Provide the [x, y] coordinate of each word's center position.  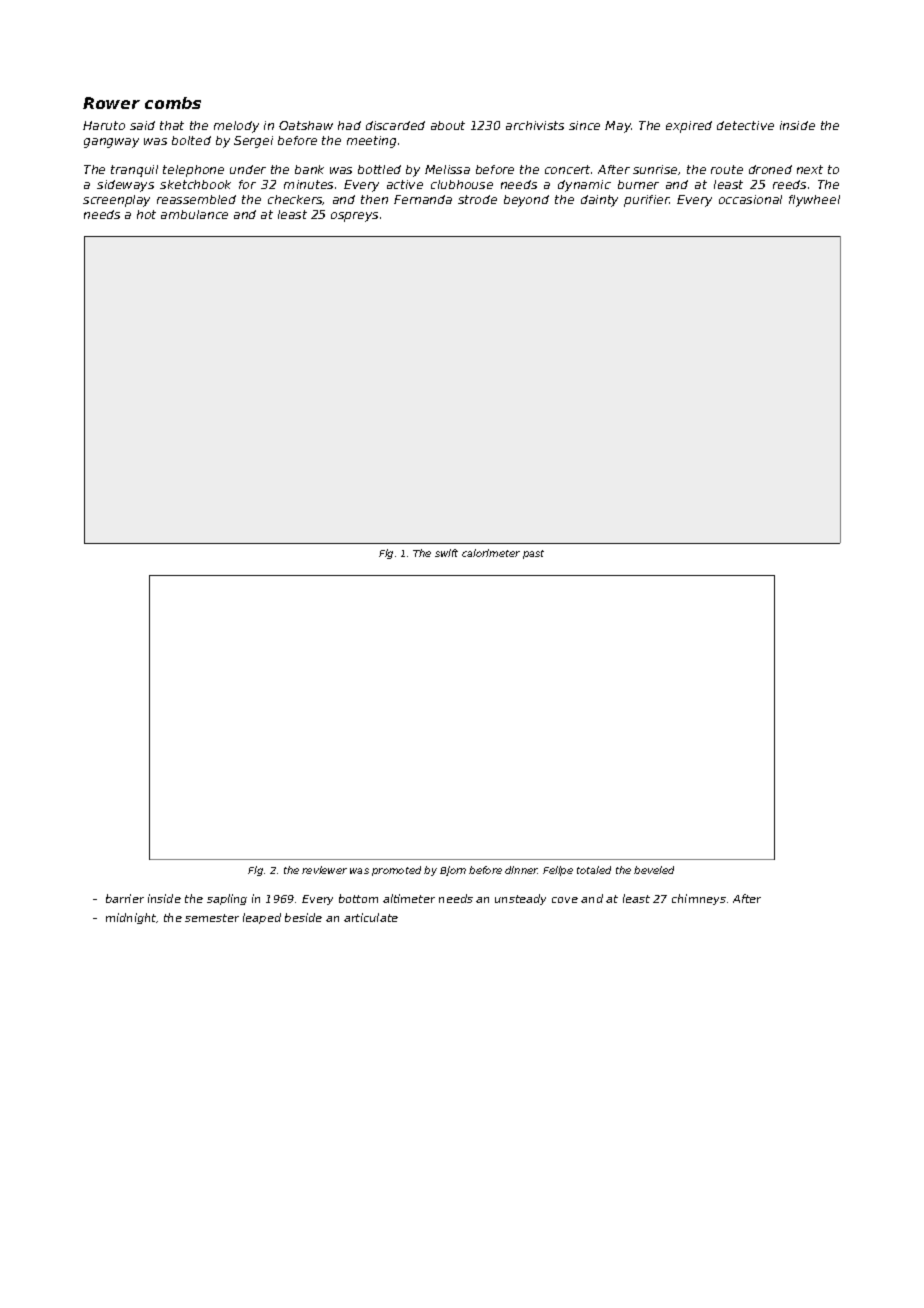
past [533, 554]
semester [212, 918]
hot [146, 214]
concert [567, 169]
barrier [125, 898]
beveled [654, 870]
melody [236, 127]
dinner [521, 870]
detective [745, 125]
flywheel [814, 201]
